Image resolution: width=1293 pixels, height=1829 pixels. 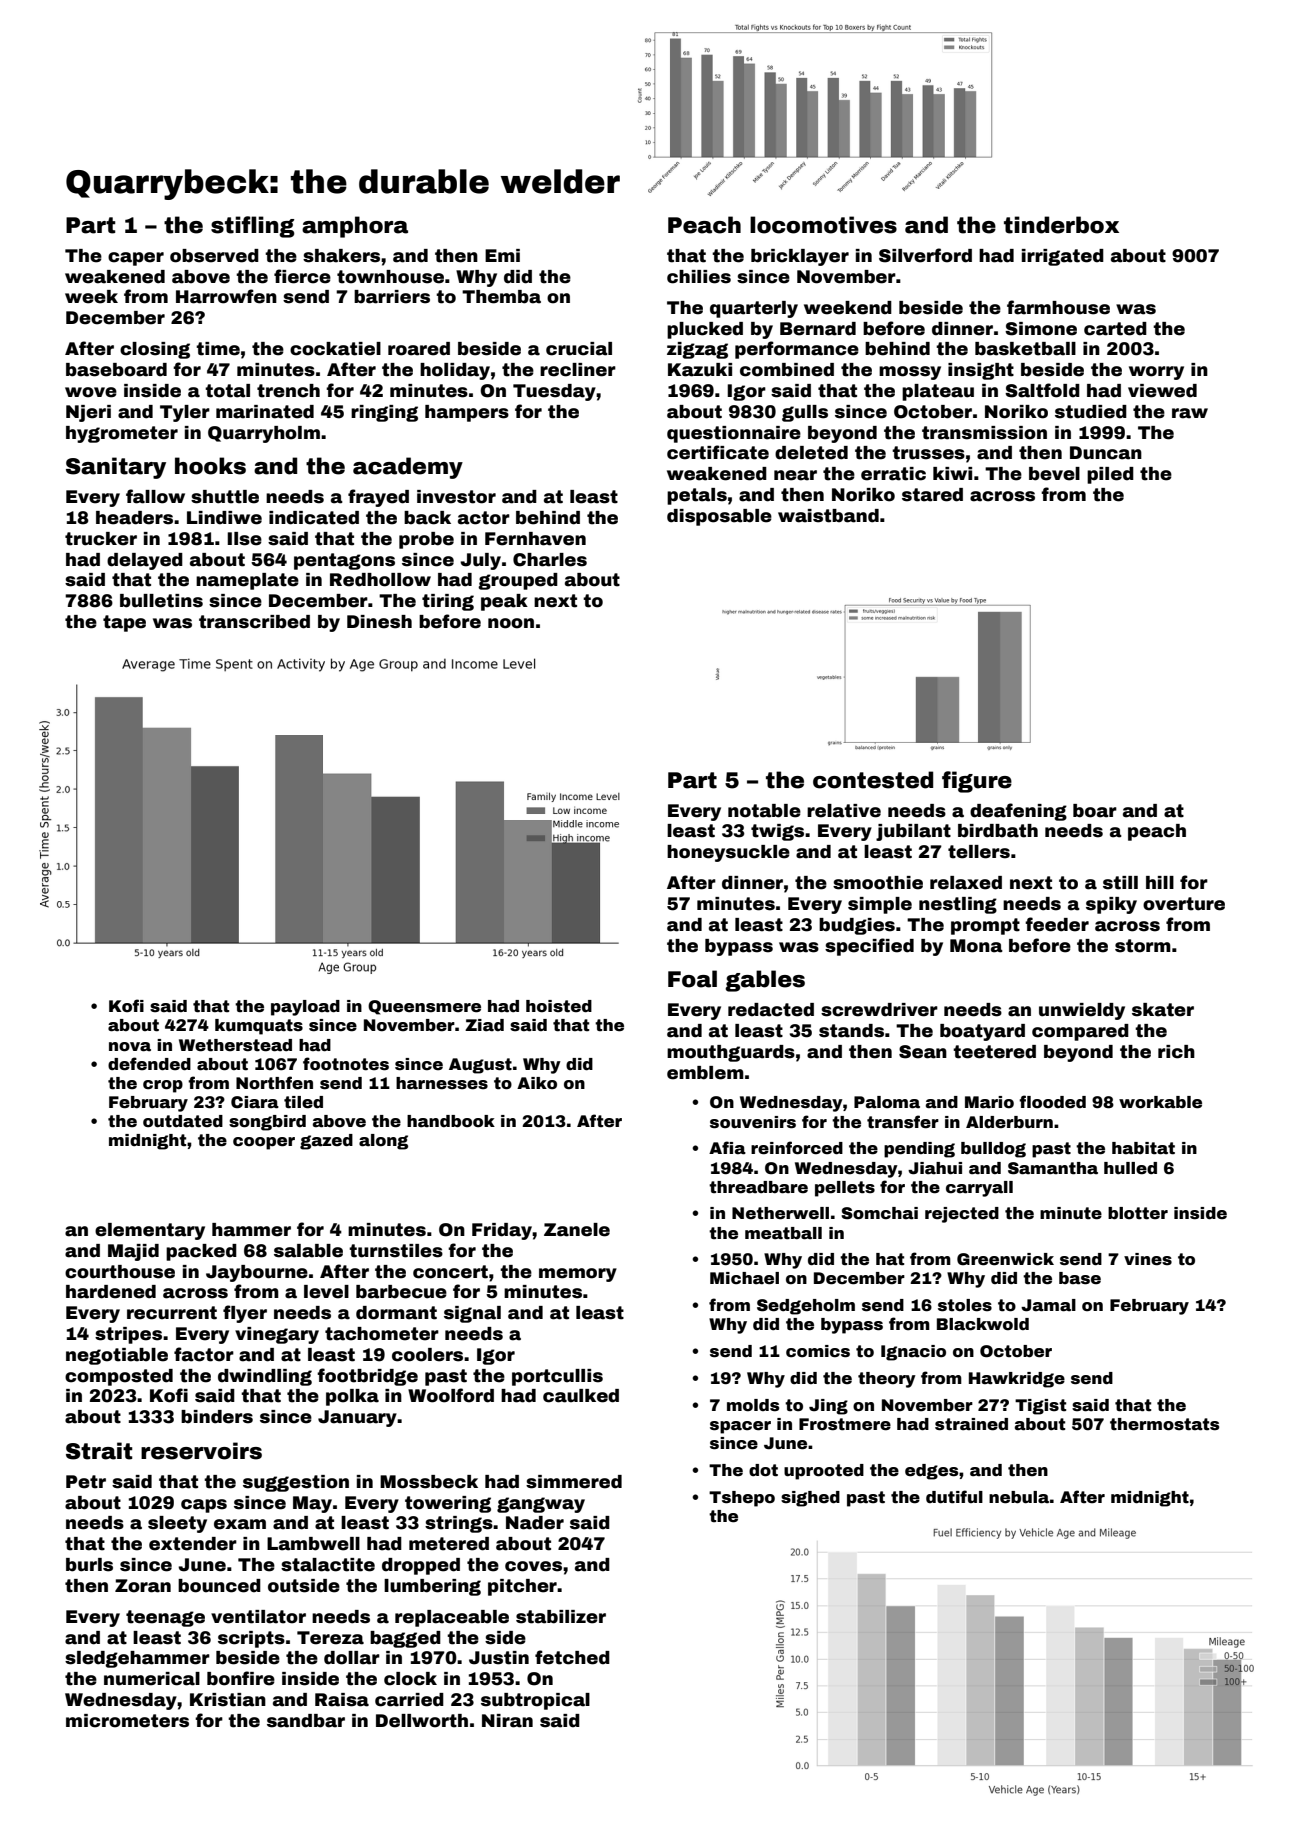 I want to click on Njeri, so click(x=88, y=413).
